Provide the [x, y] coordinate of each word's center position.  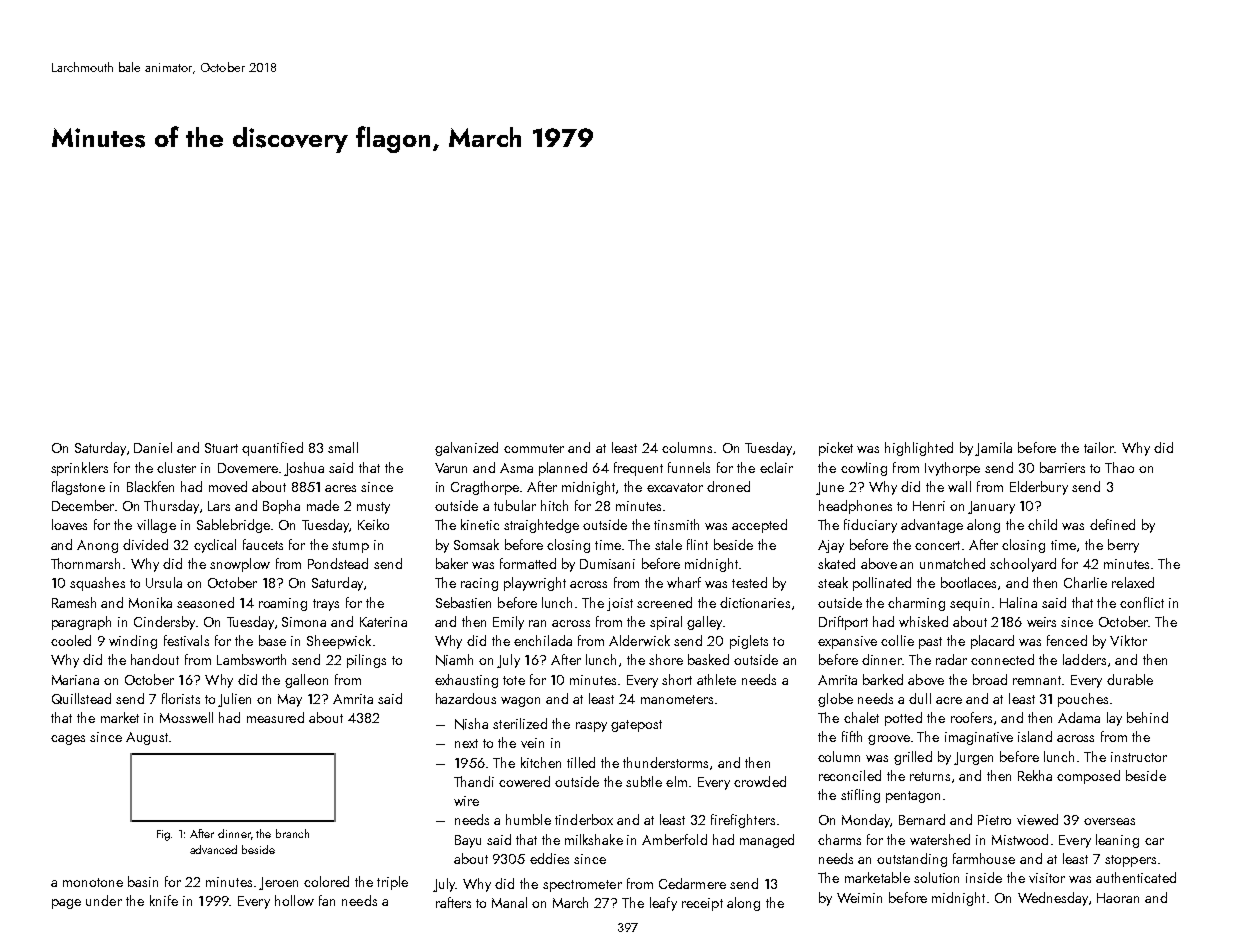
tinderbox [584, 819]
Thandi [474, 781]
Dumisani [607, 564]
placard [992, 642]
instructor [1139, 757]
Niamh [454, 660]
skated [836, 563]
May [290, 700]
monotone [93, 882]
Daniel [153, 447]
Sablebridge [233, 526]
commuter [534, 448]
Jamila [993, 449]
